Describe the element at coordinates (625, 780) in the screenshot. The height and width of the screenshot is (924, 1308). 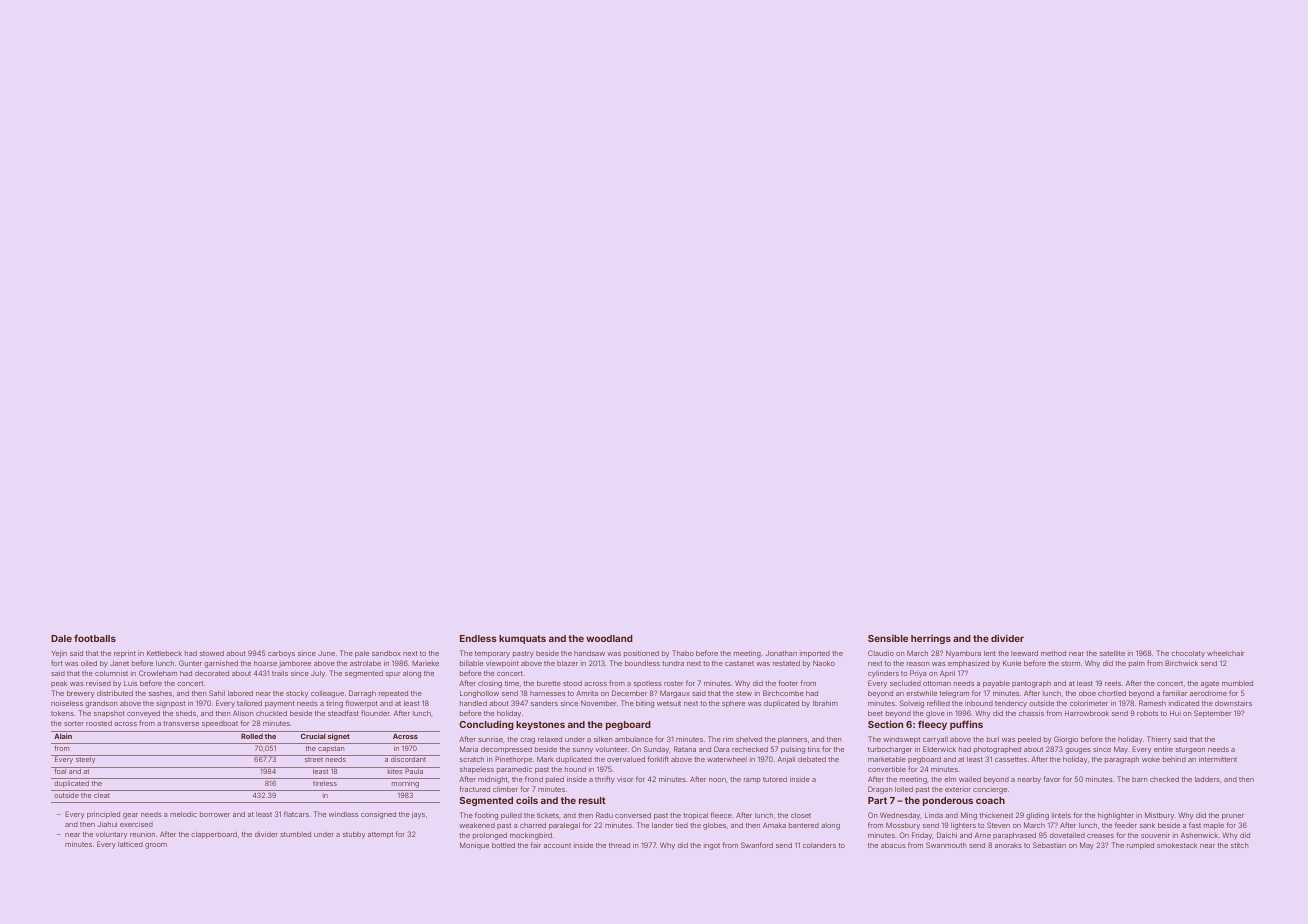
I see `visor` at that location.
